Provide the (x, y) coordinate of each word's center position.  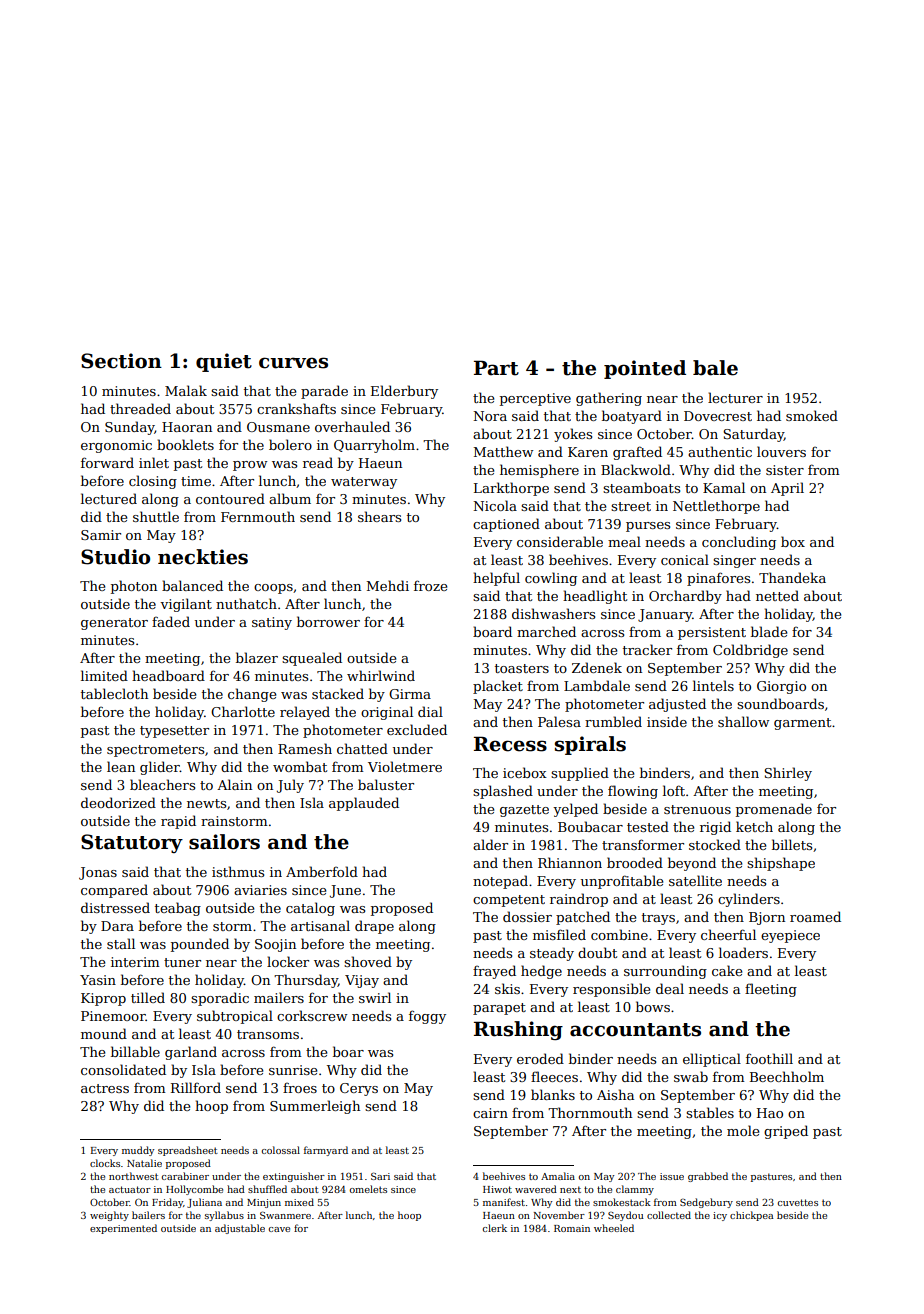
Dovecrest (718, 416)
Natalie (144, 1163)
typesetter (174, 732)
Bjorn (767, 918)
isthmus (238, 871)
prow (250, 466)
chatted (362, 748)
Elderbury (404, 392)
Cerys (359, 1089)
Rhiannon (570, 862)
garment (802, 724)
